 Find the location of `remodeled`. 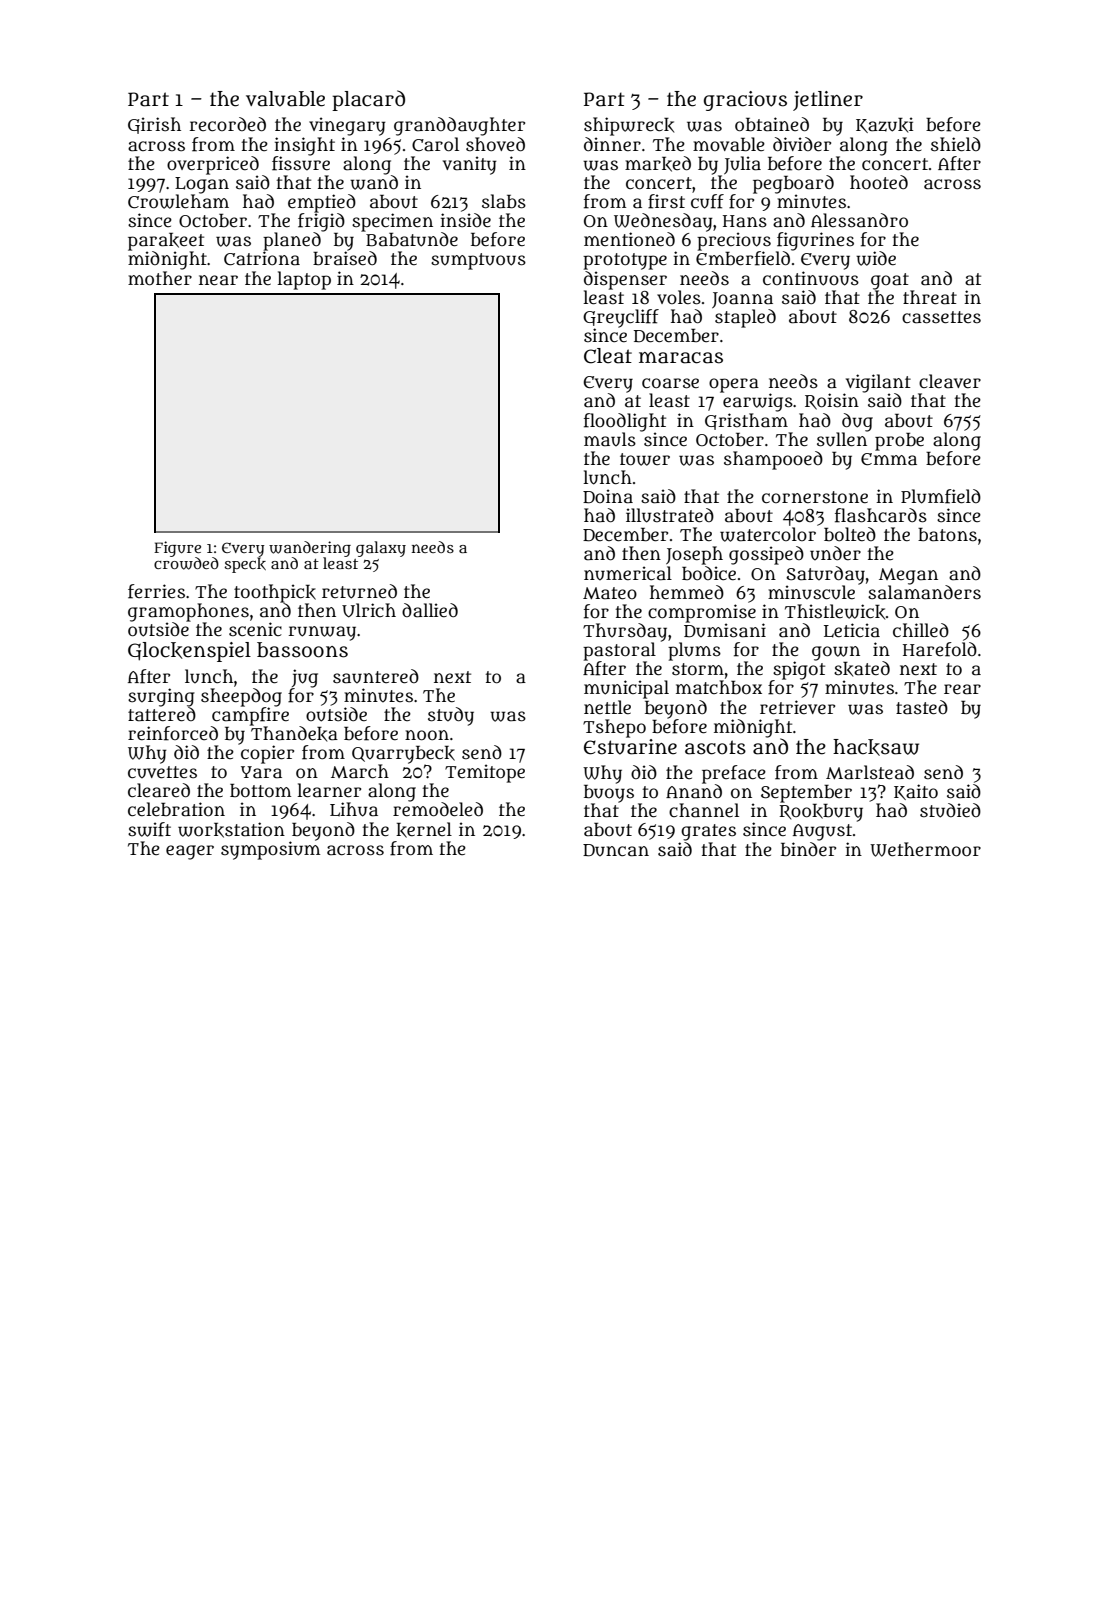

remodeled is located at coordinates (438, 809).
